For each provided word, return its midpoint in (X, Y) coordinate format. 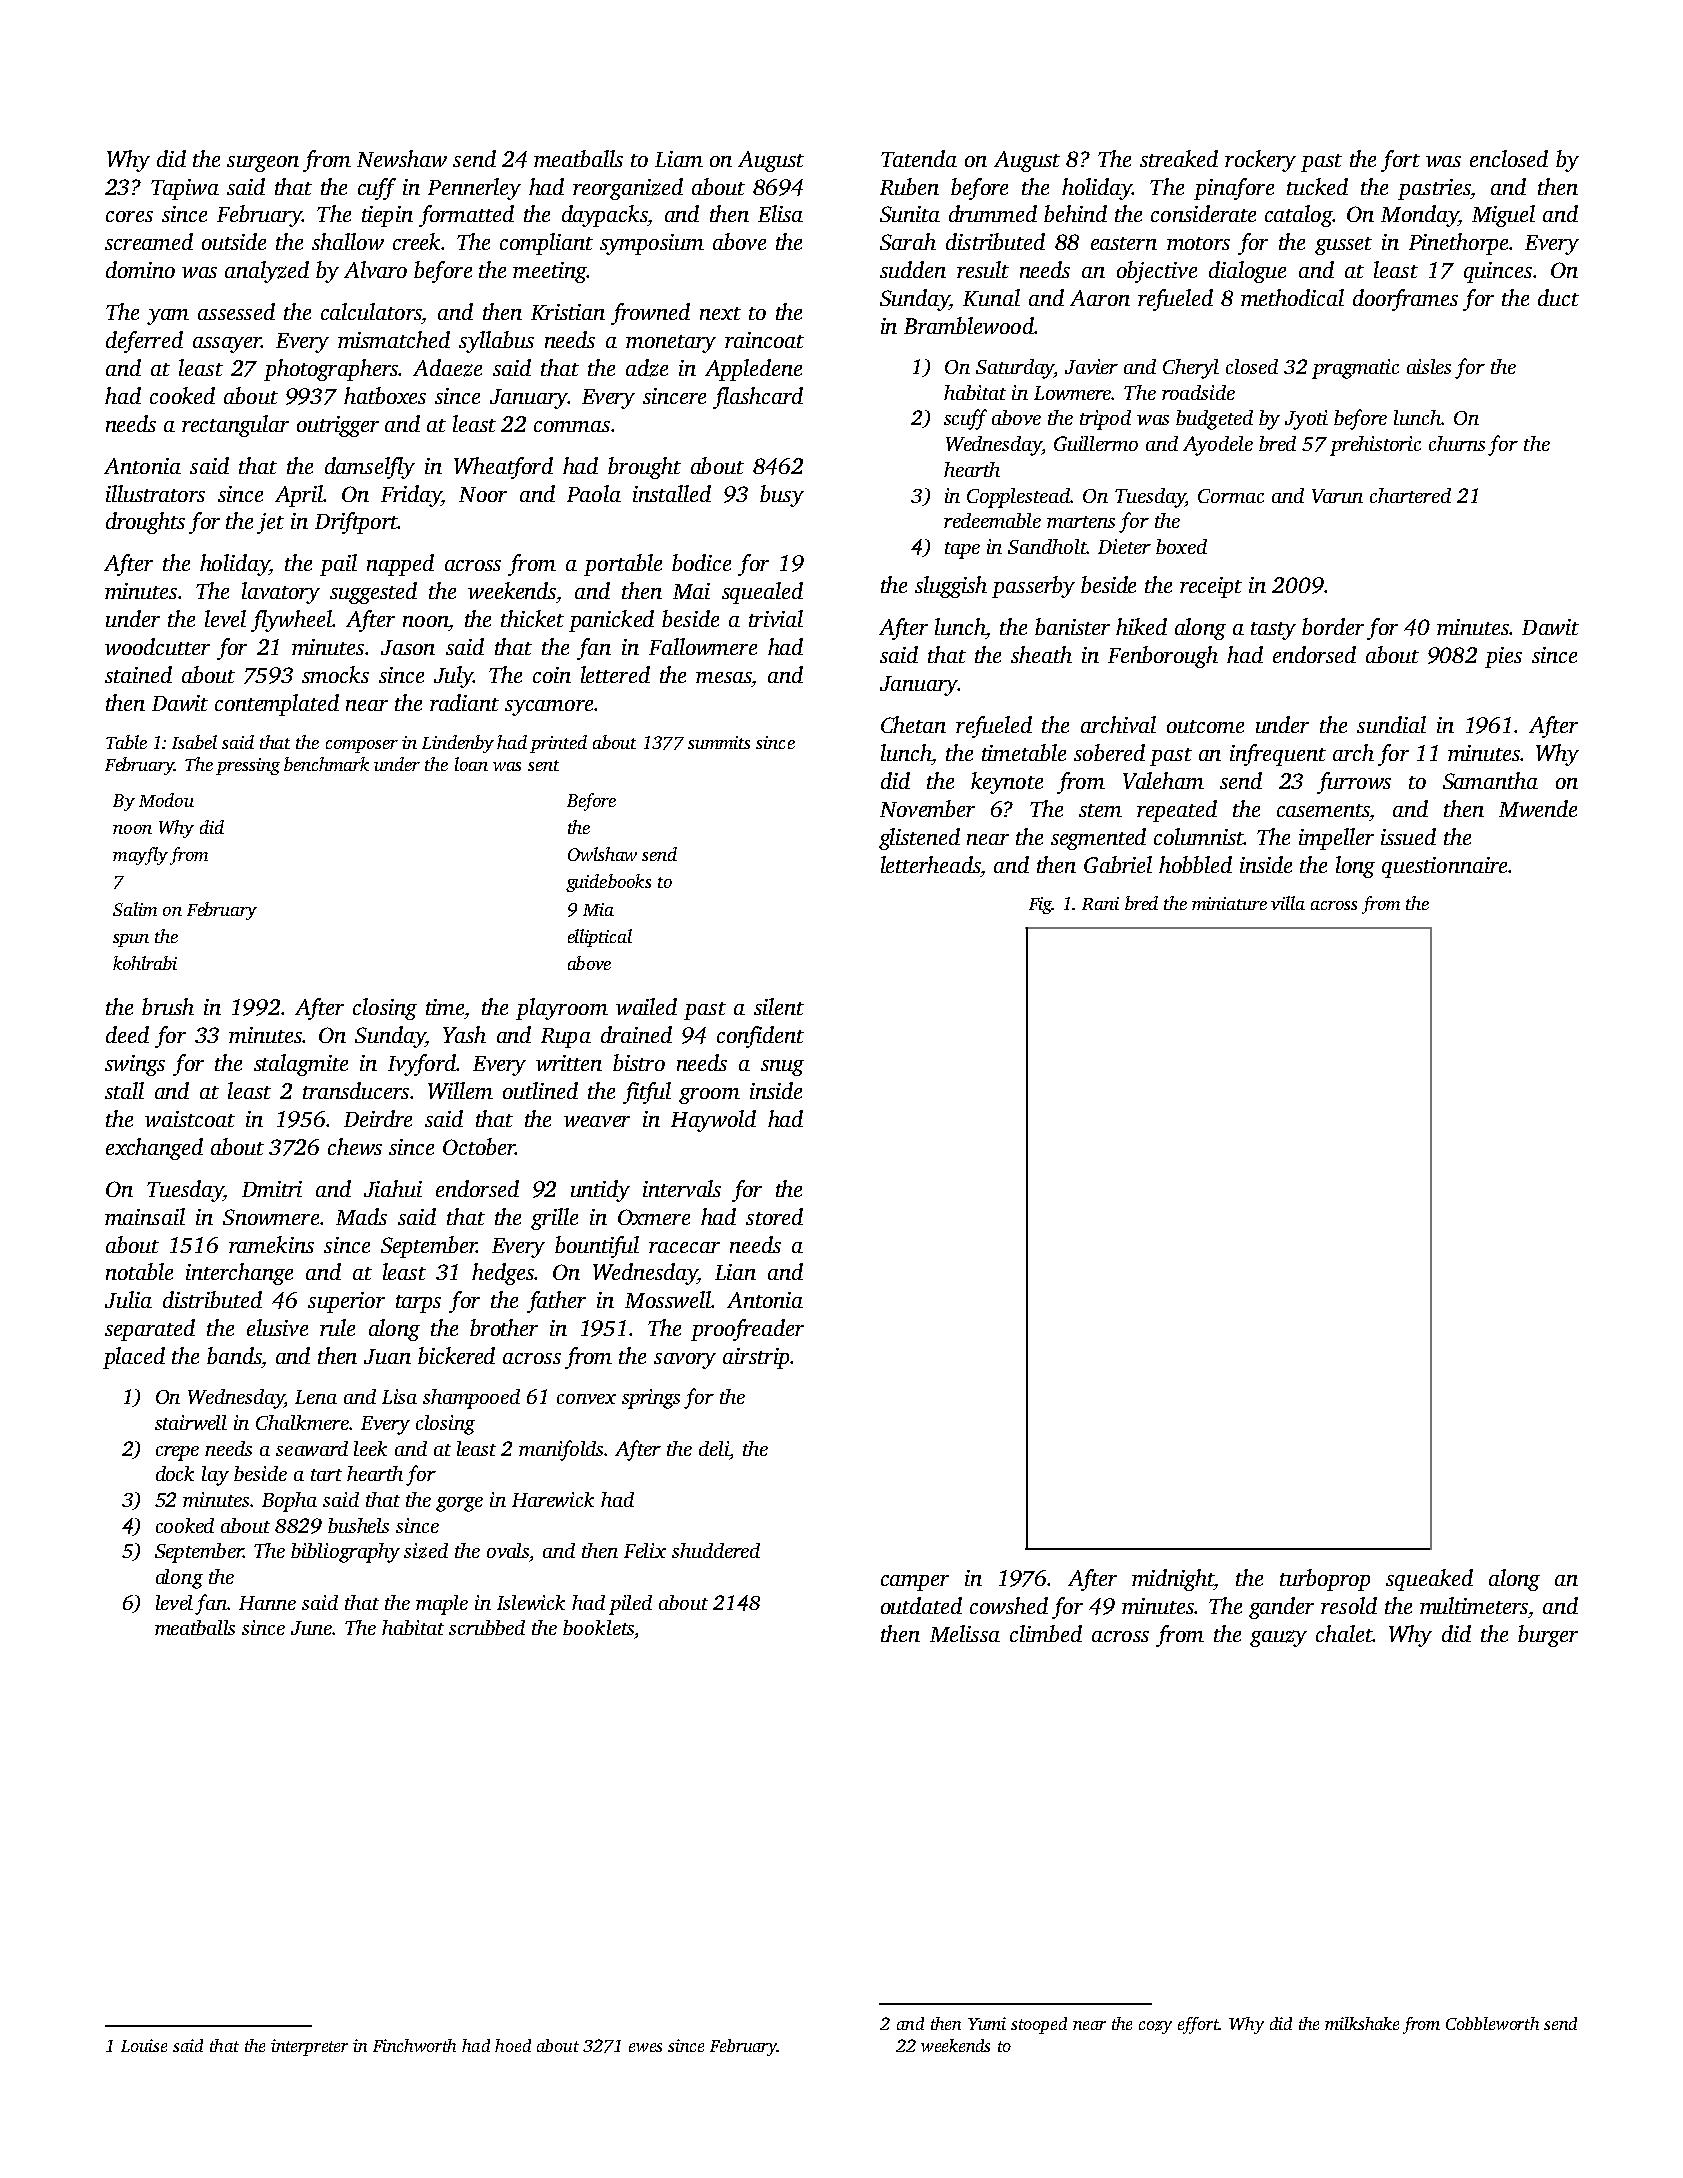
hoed (513, 2045)
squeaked (1429, 1580)
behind (1075, 213)
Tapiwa (185, 189)
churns (1457, 443)
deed (127, 1034)
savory (685, 1361)
